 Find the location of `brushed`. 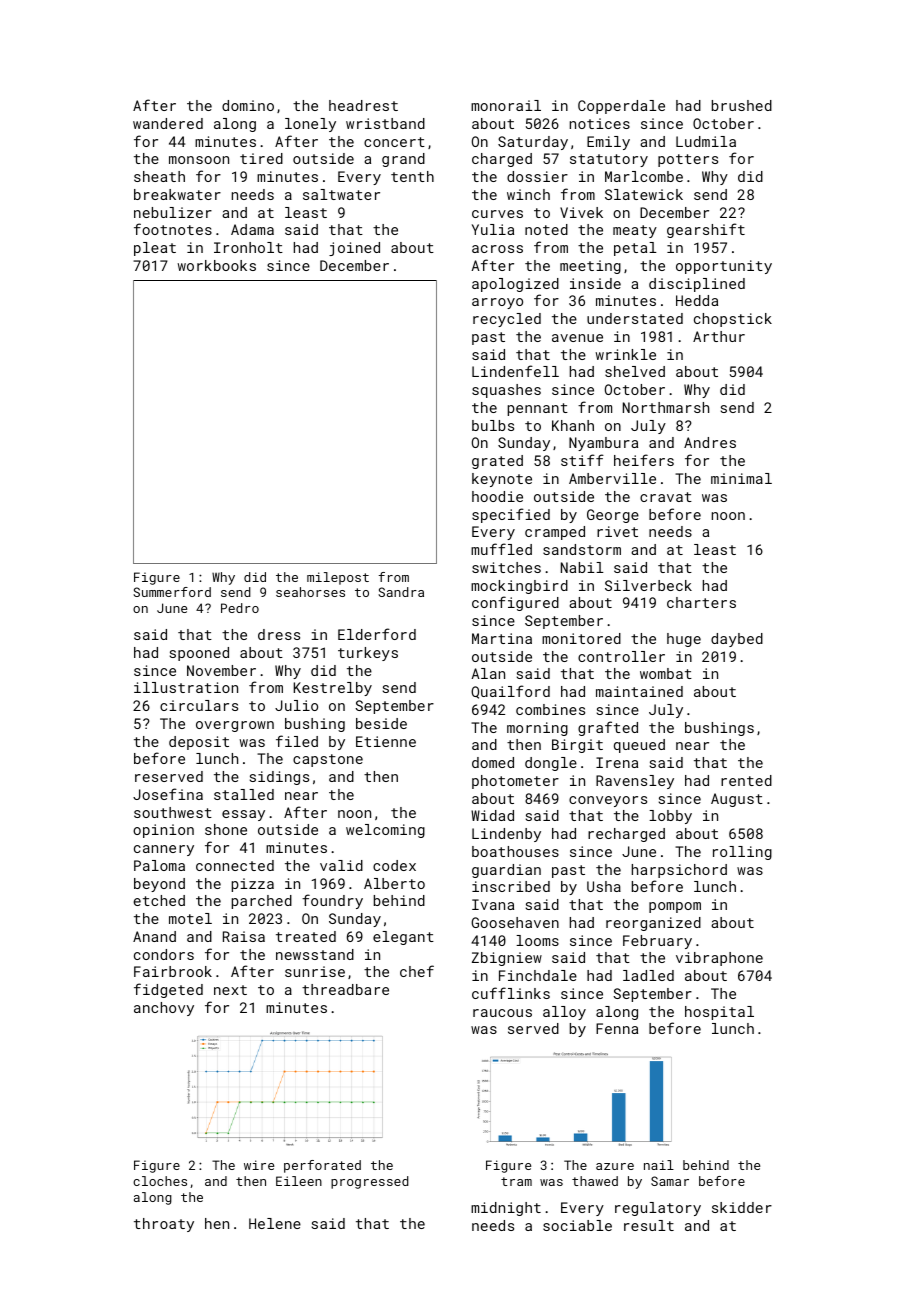

brushed is located at coordinates (742, 105).
